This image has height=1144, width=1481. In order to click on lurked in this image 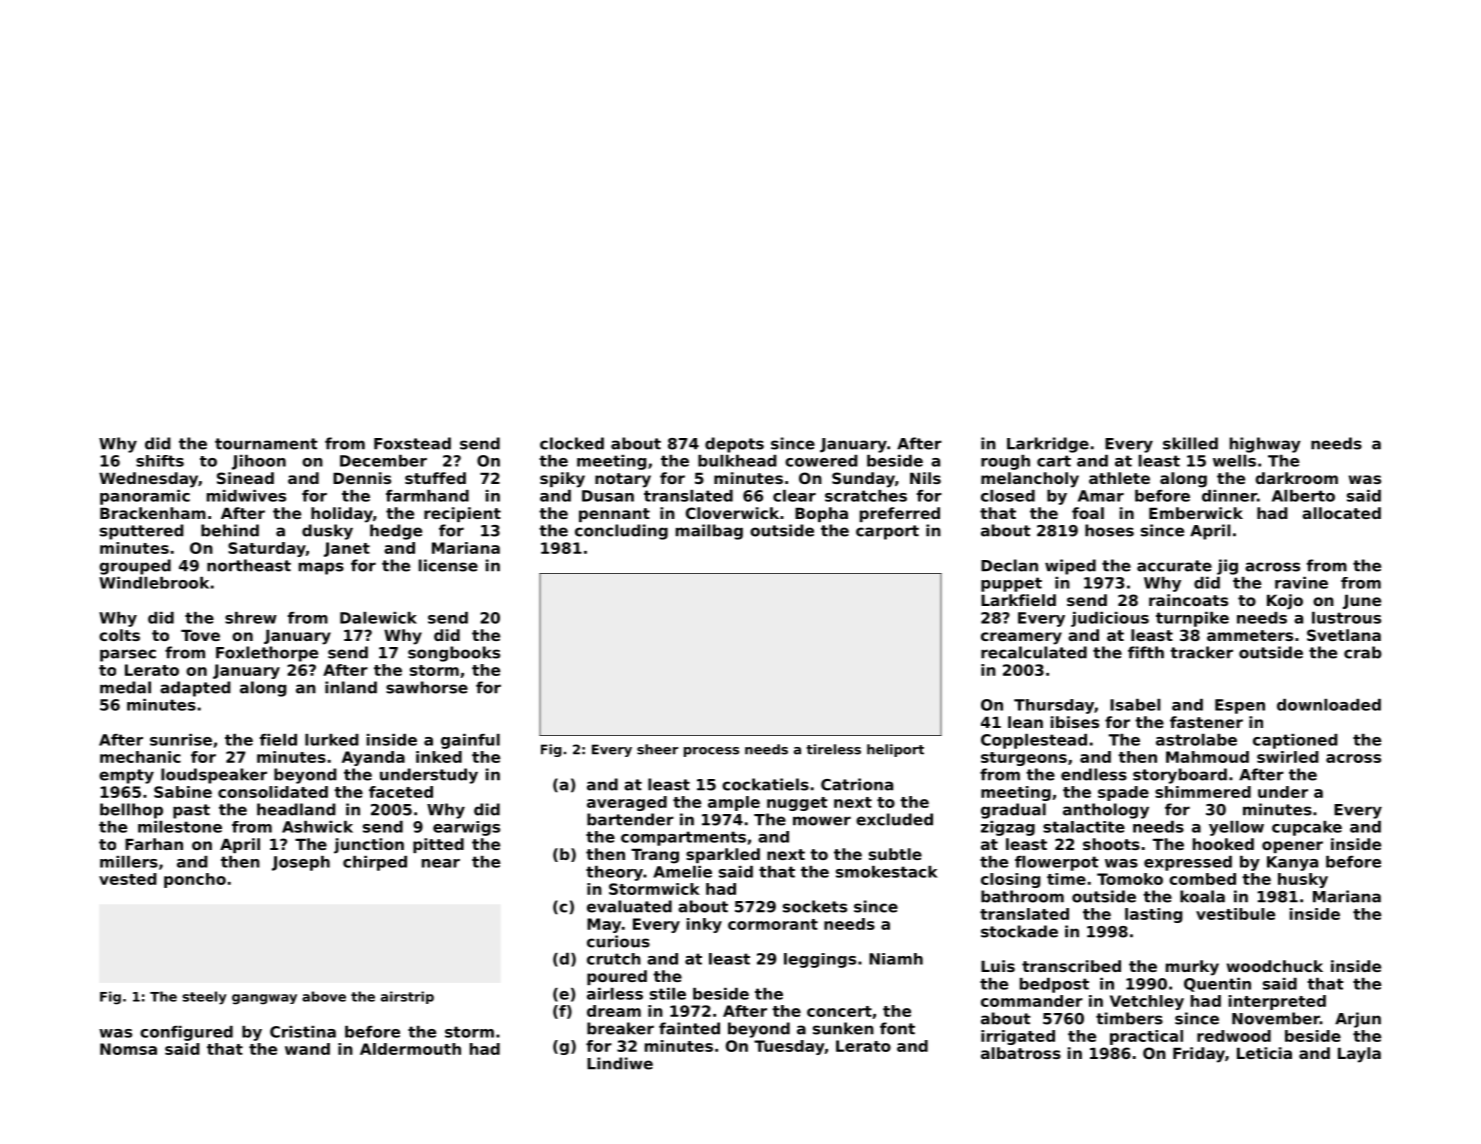, I will do `click(332, 740)`.
